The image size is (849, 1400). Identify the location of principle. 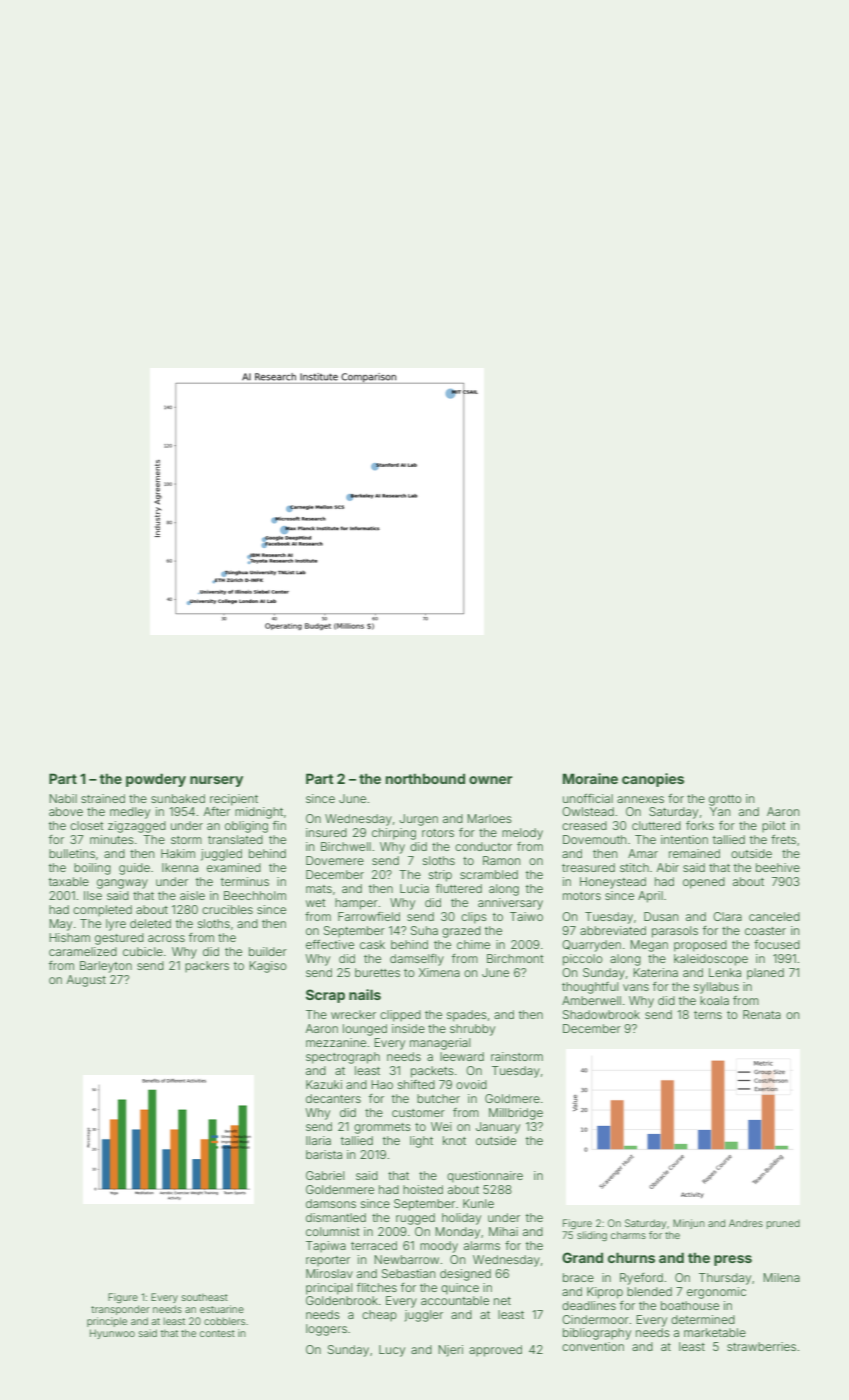
(107, 1322).
